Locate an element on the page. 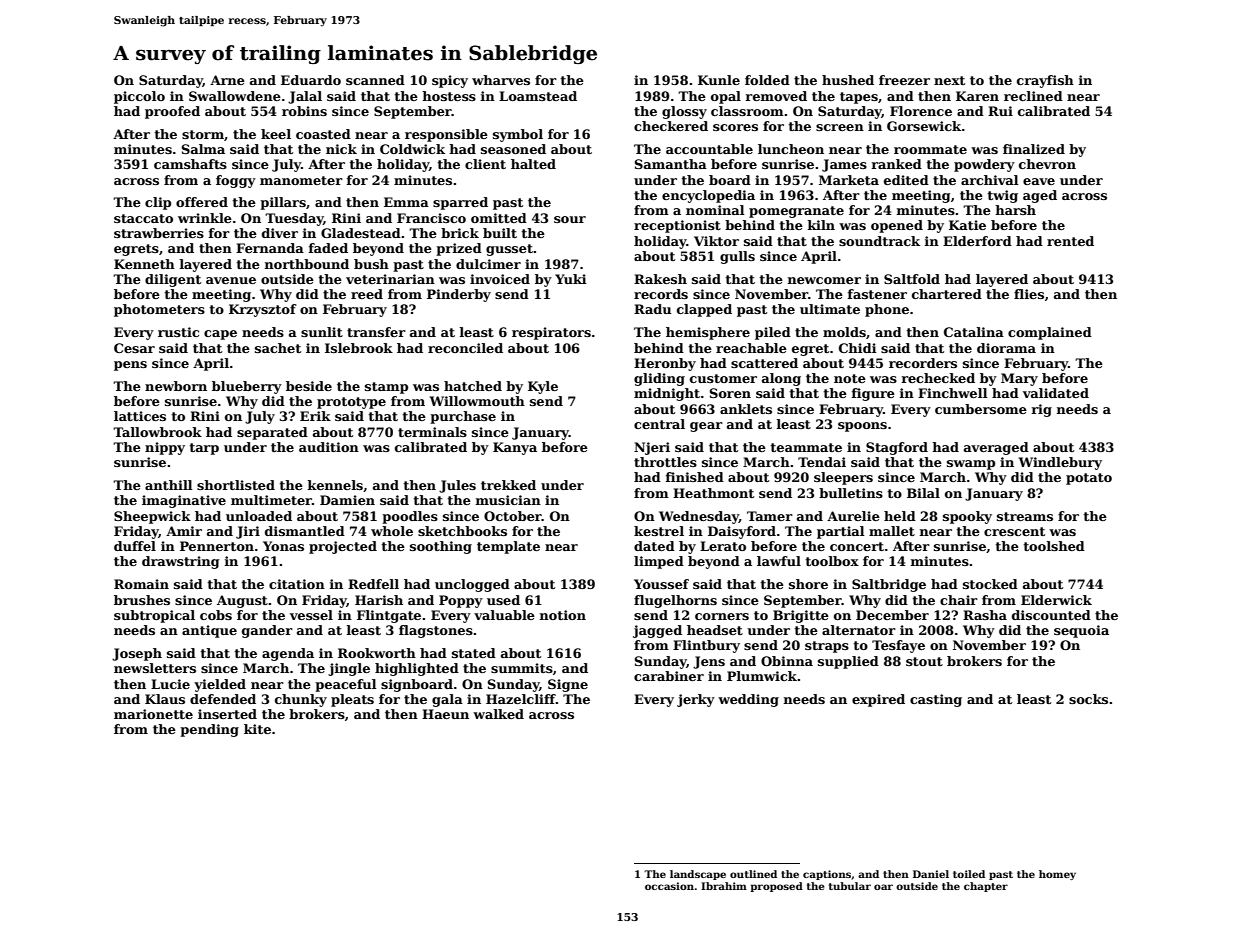 The width and height of the image is (1233, 952). crayfish is located at coordinates (1045, 81).
